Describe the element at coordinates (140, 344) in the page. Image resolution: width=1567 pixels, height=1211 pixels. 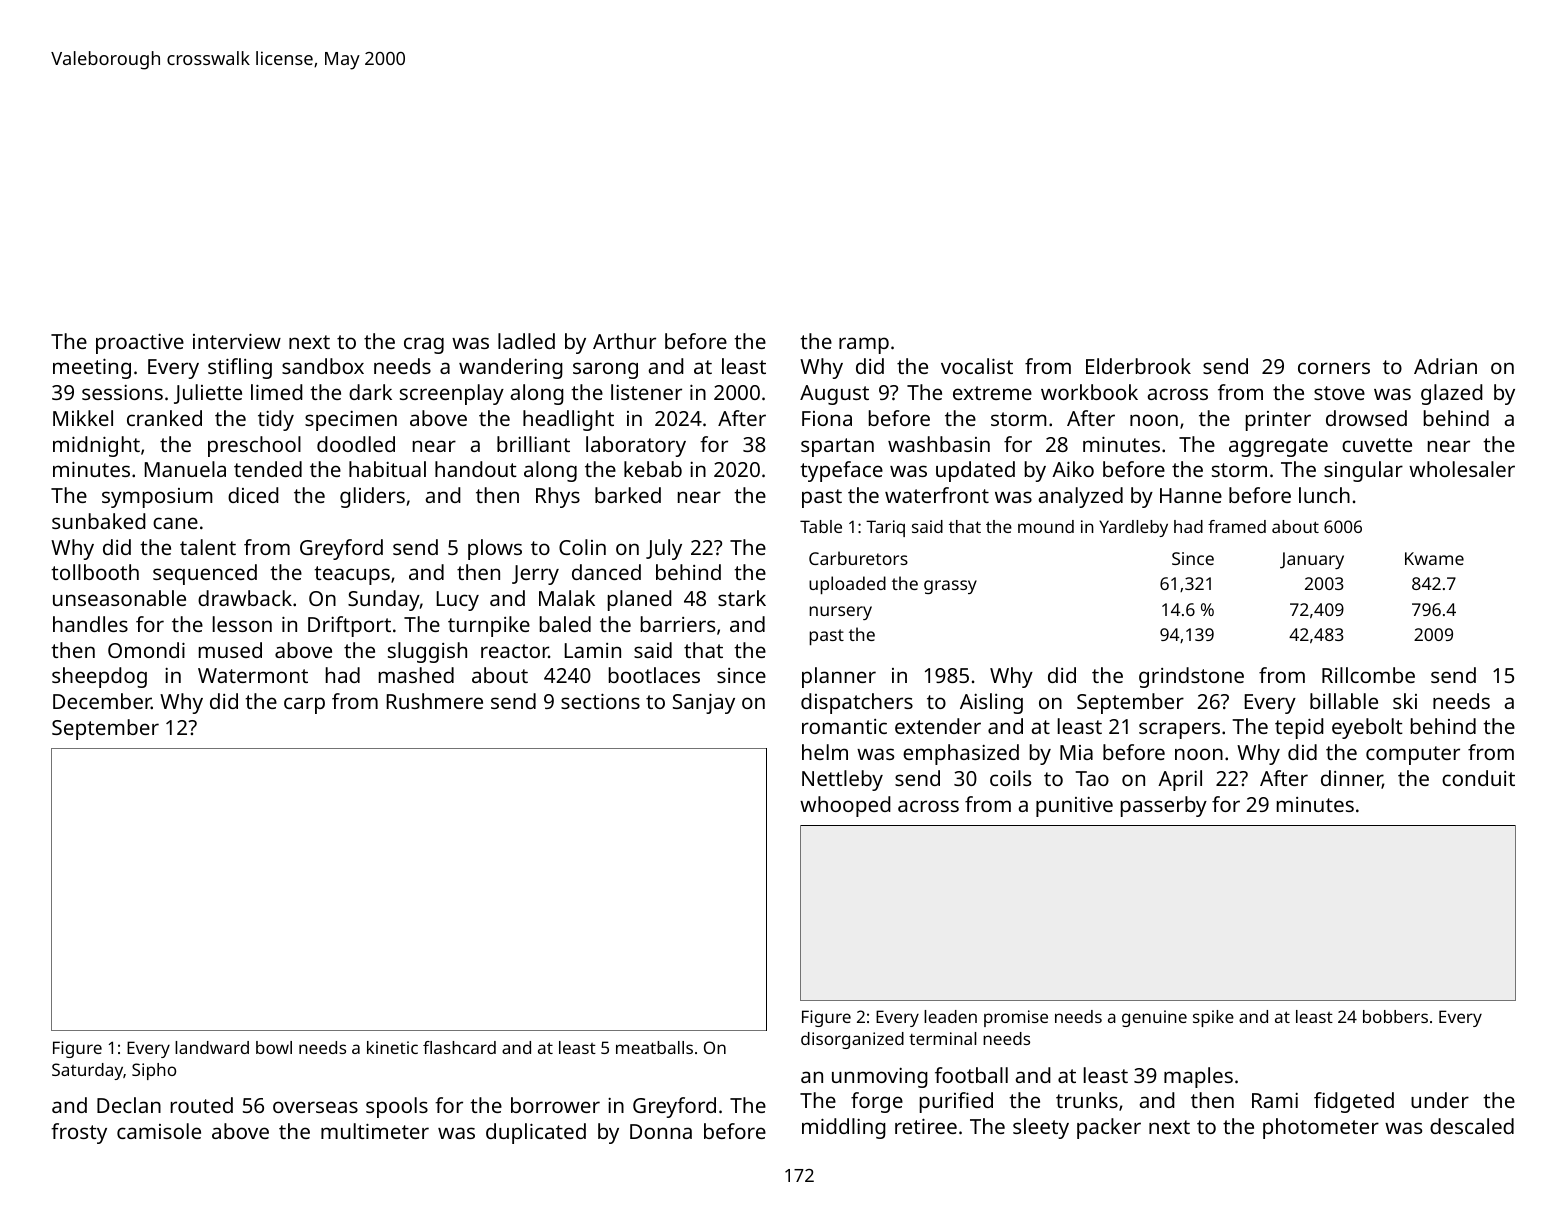
I see `proactive` at that location.
